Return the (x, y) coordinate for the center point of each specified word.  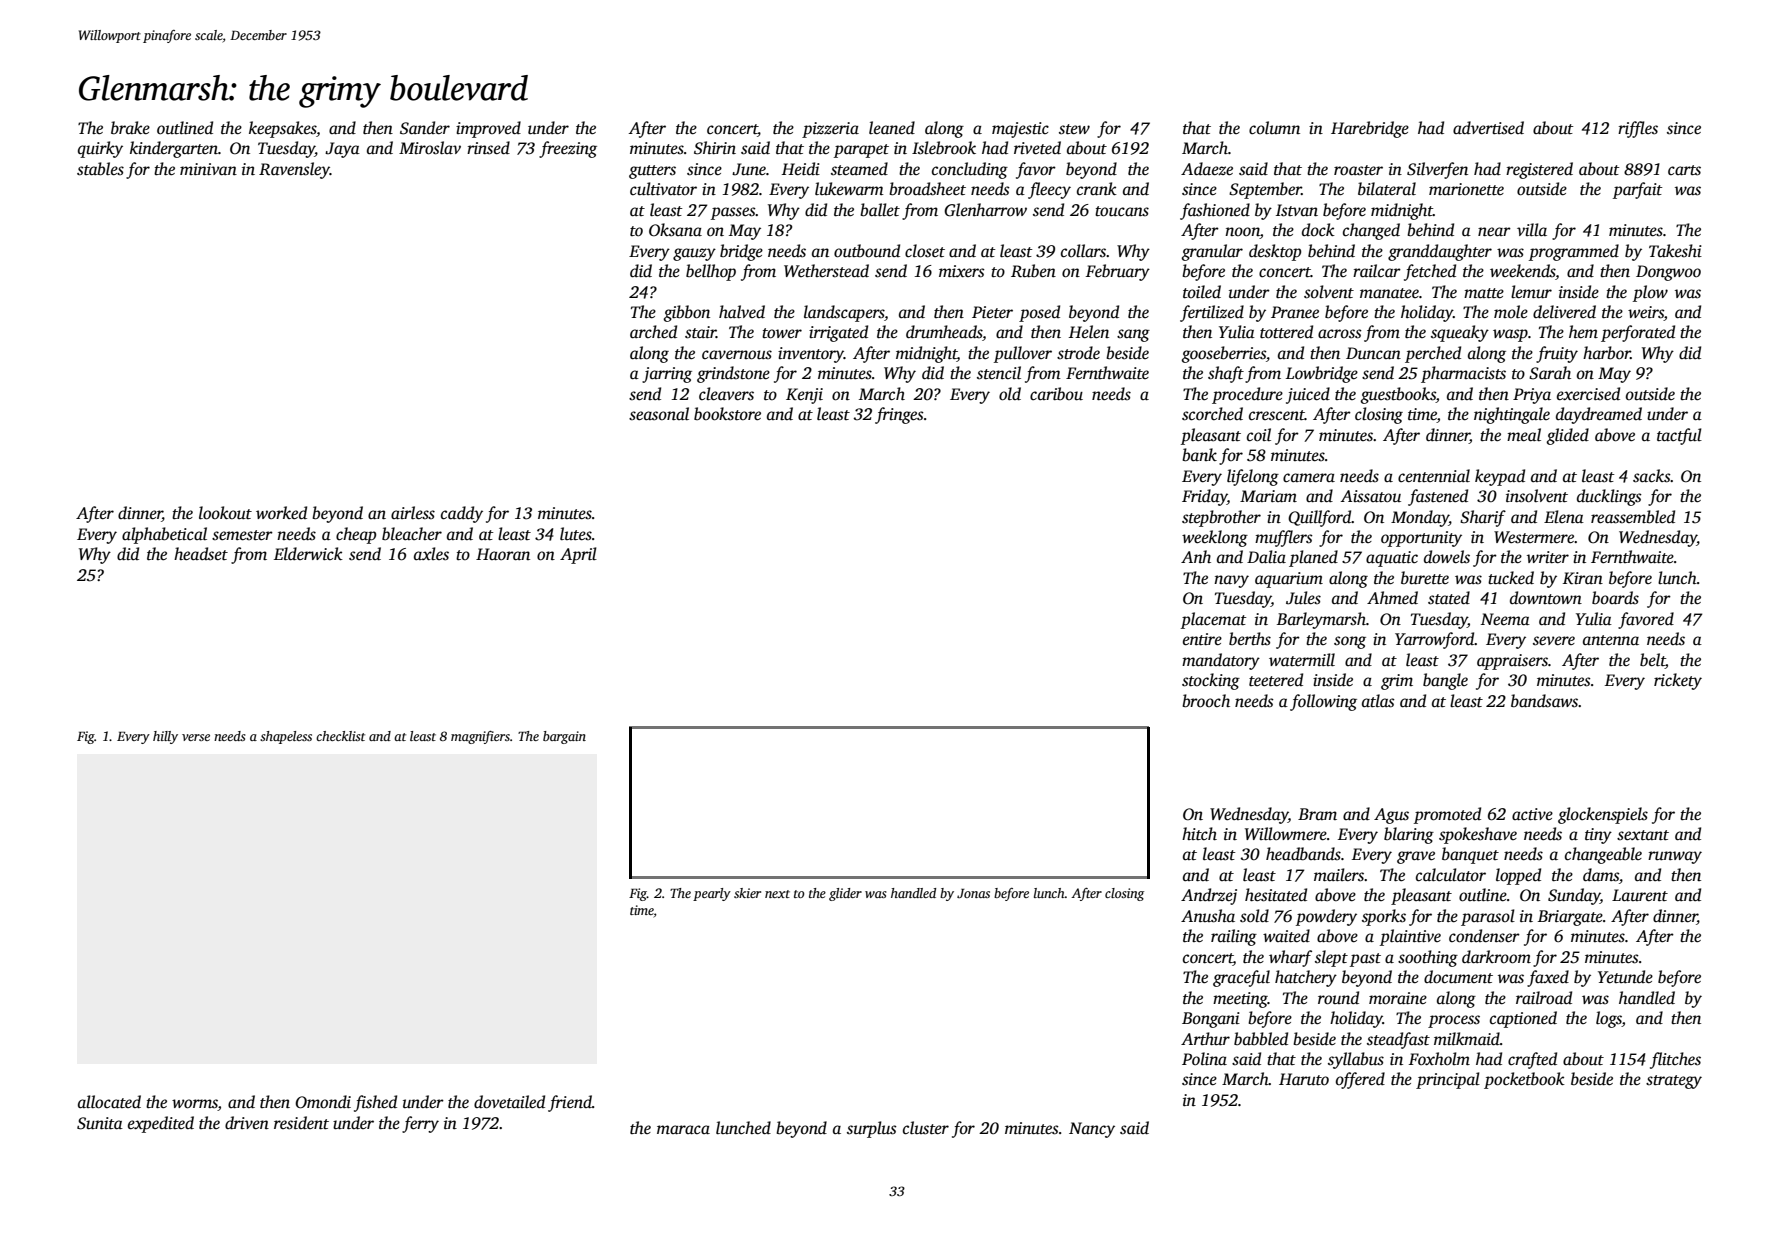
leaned (892, 128)
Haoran (503, 554)
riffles (1638, 129)
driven (247, 1122)
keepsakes (283, 129)
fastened (1438, 497)
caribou (1056, 394)
